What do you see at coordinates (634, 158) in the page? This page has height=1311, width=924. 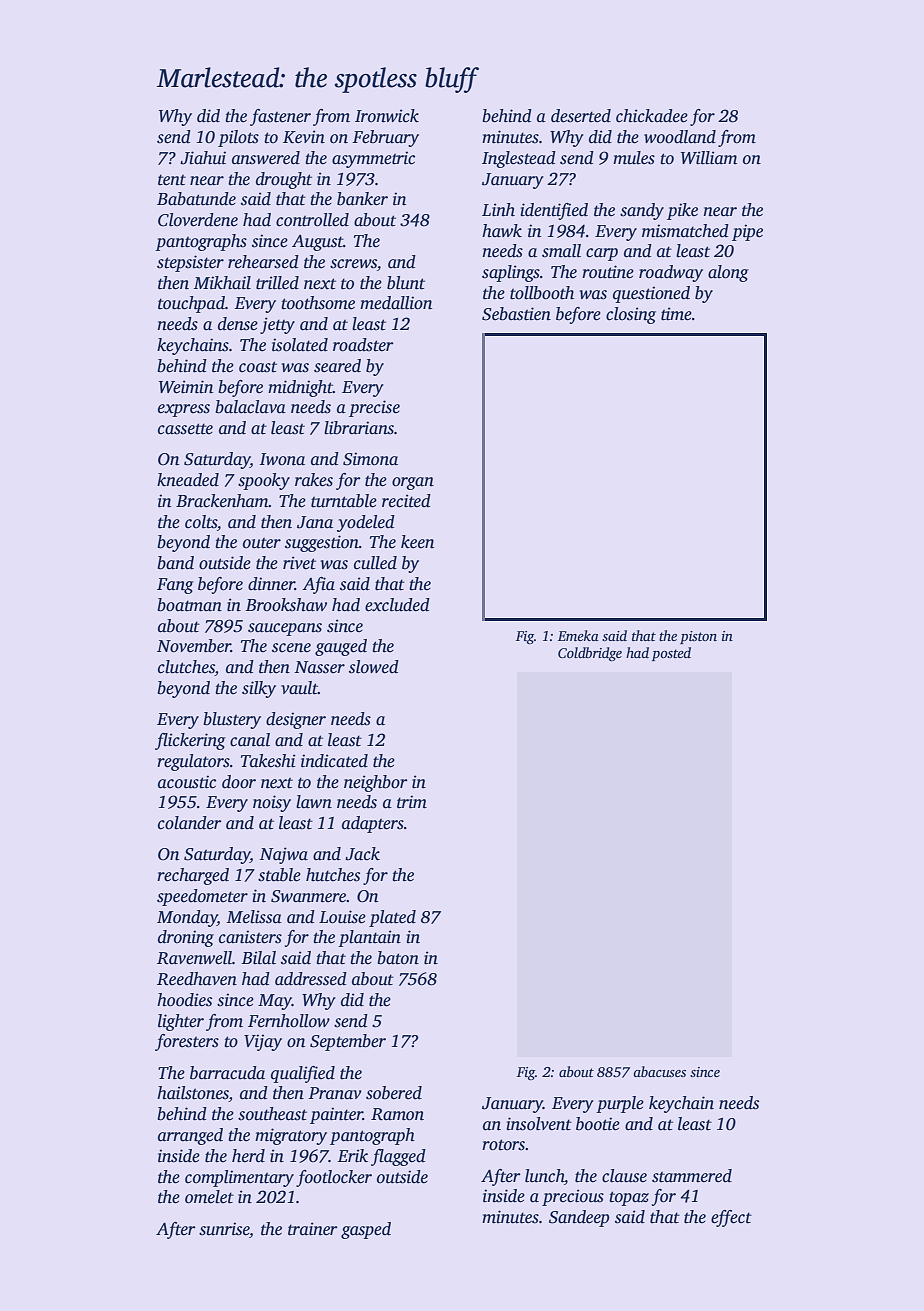 I see `mules` at bounding box center [634, 158].
